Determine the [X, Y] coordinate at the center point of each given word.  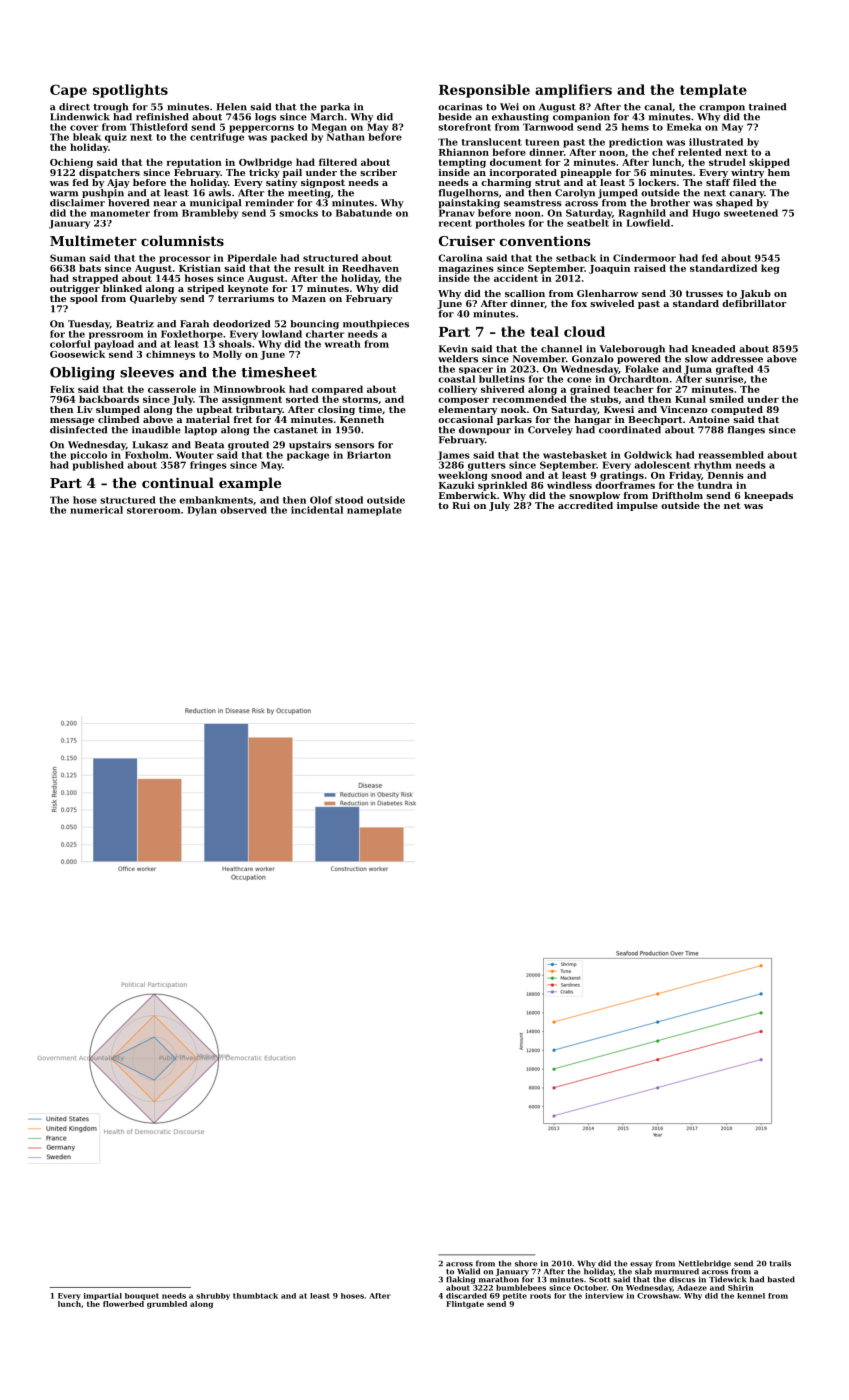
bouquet [142, 1296]
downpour [485, 430]
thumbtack [255, 1296]
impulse [637, 506]
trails [780, 1263]
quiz [116, 138]
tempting [462, 163]
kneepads [768, 496]
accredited [585, 505]
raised [650, 268]
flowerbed [123, 1304]
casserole [172, 389]
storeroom [153, 510]
